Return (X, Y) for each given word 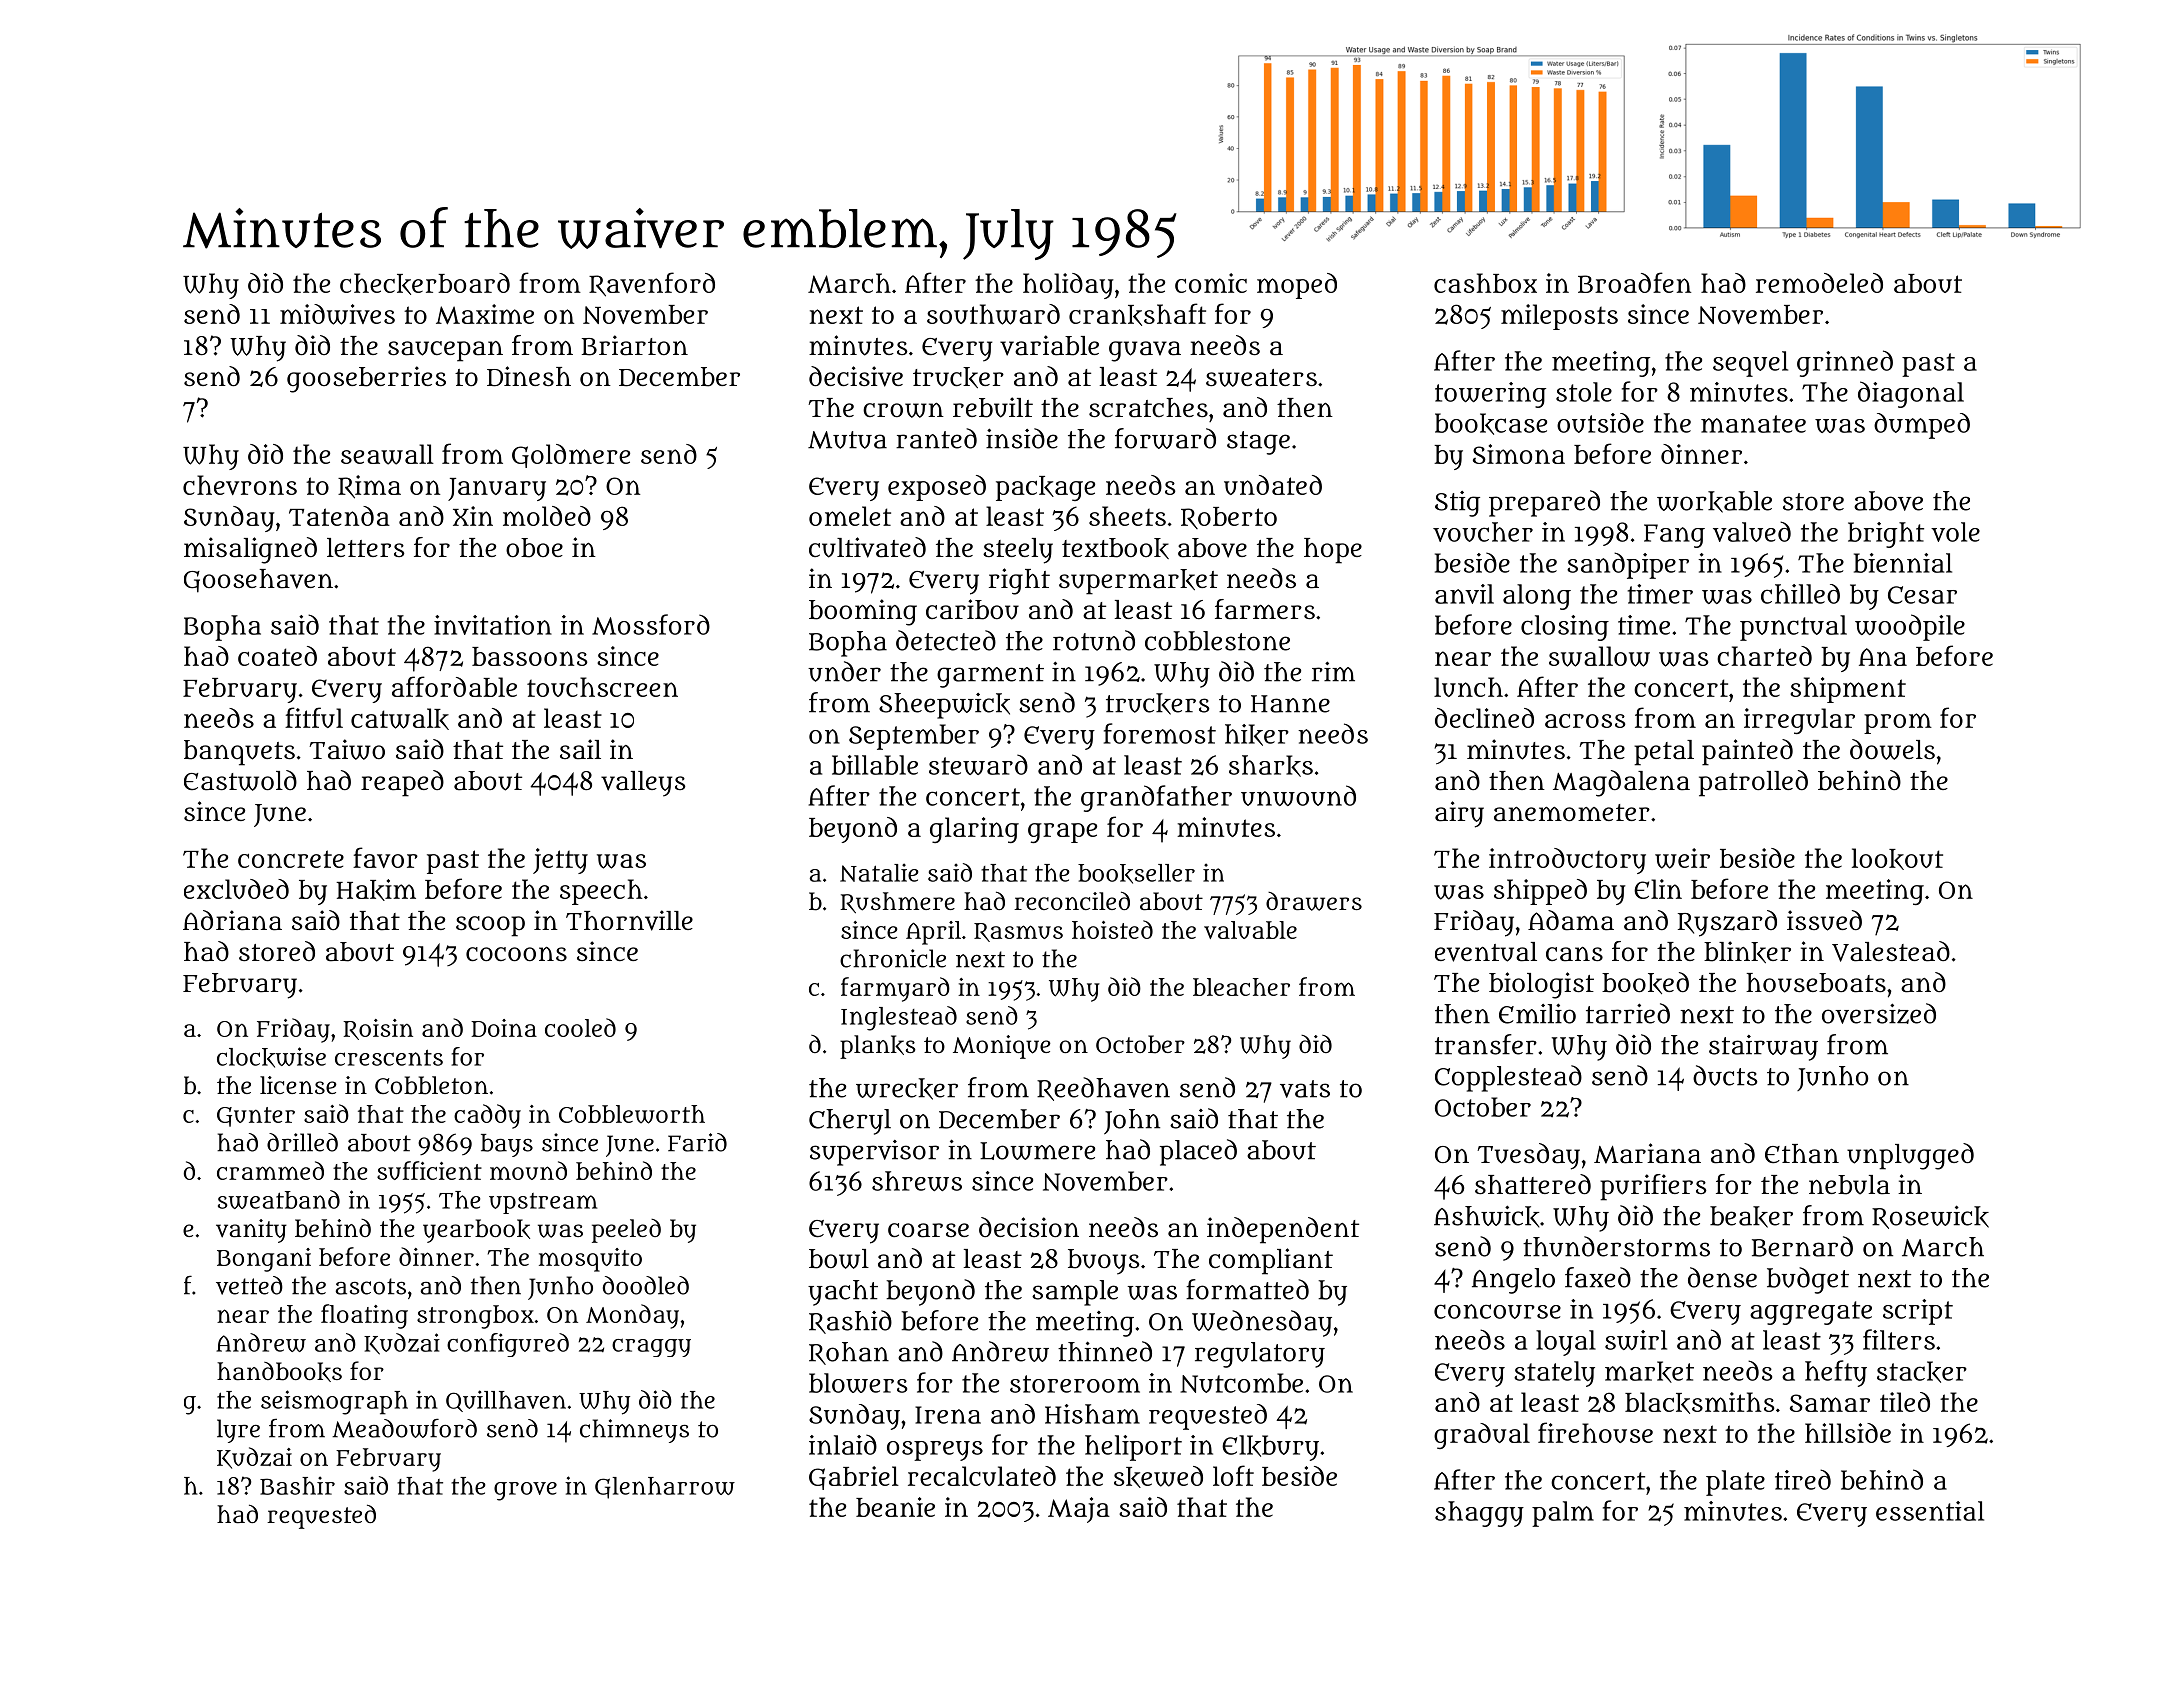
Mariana (1647, 1153)
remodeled (1819, 283)
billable (875, 765)
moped (1297, 286)
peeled (626, 1231)
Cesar (1922, 595)
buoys (1104, 1262)
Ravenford (652, 284)
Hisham (1092, 1414)
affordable (454, 686)
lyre (238, 1431)
